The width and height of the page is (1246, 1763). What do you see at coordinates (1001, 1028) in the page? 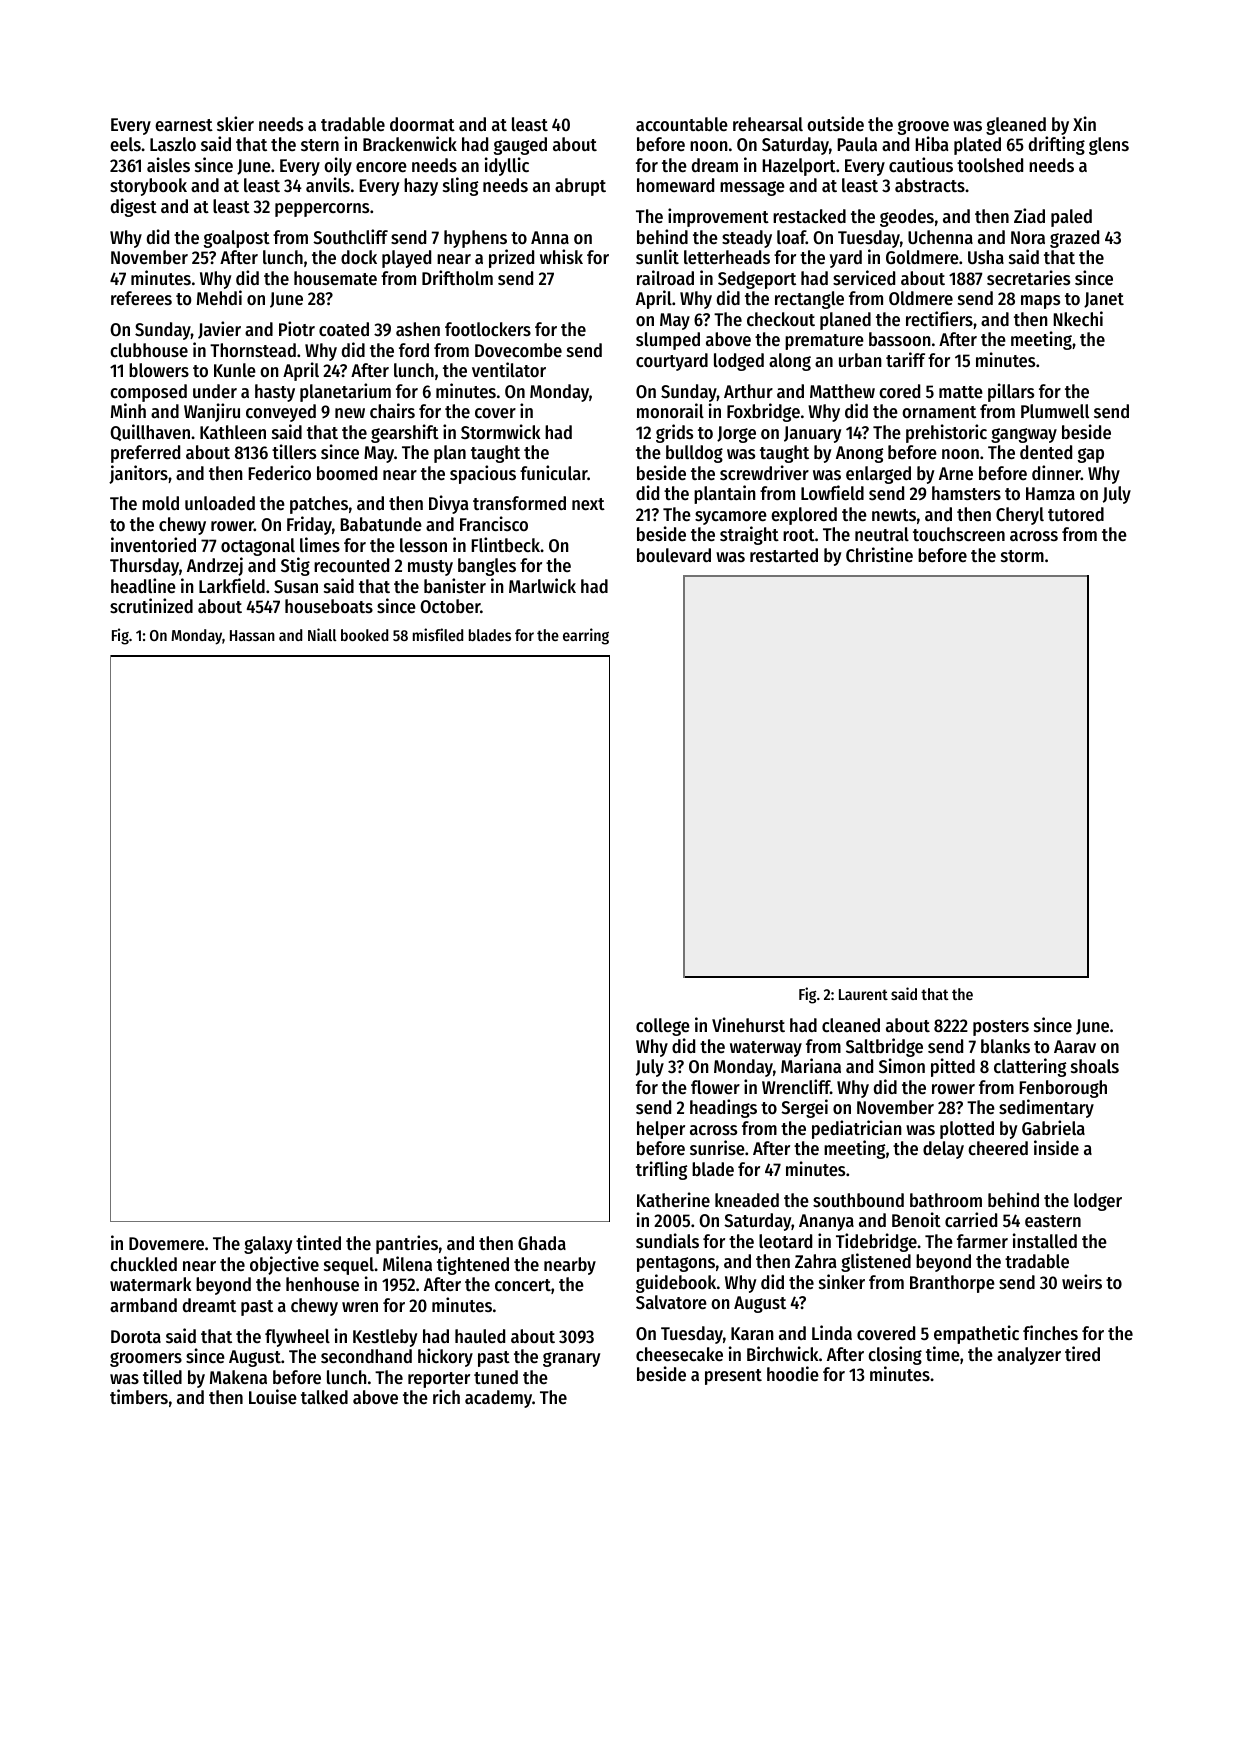
I see `posters` at bounding box center [1001, 1028].
